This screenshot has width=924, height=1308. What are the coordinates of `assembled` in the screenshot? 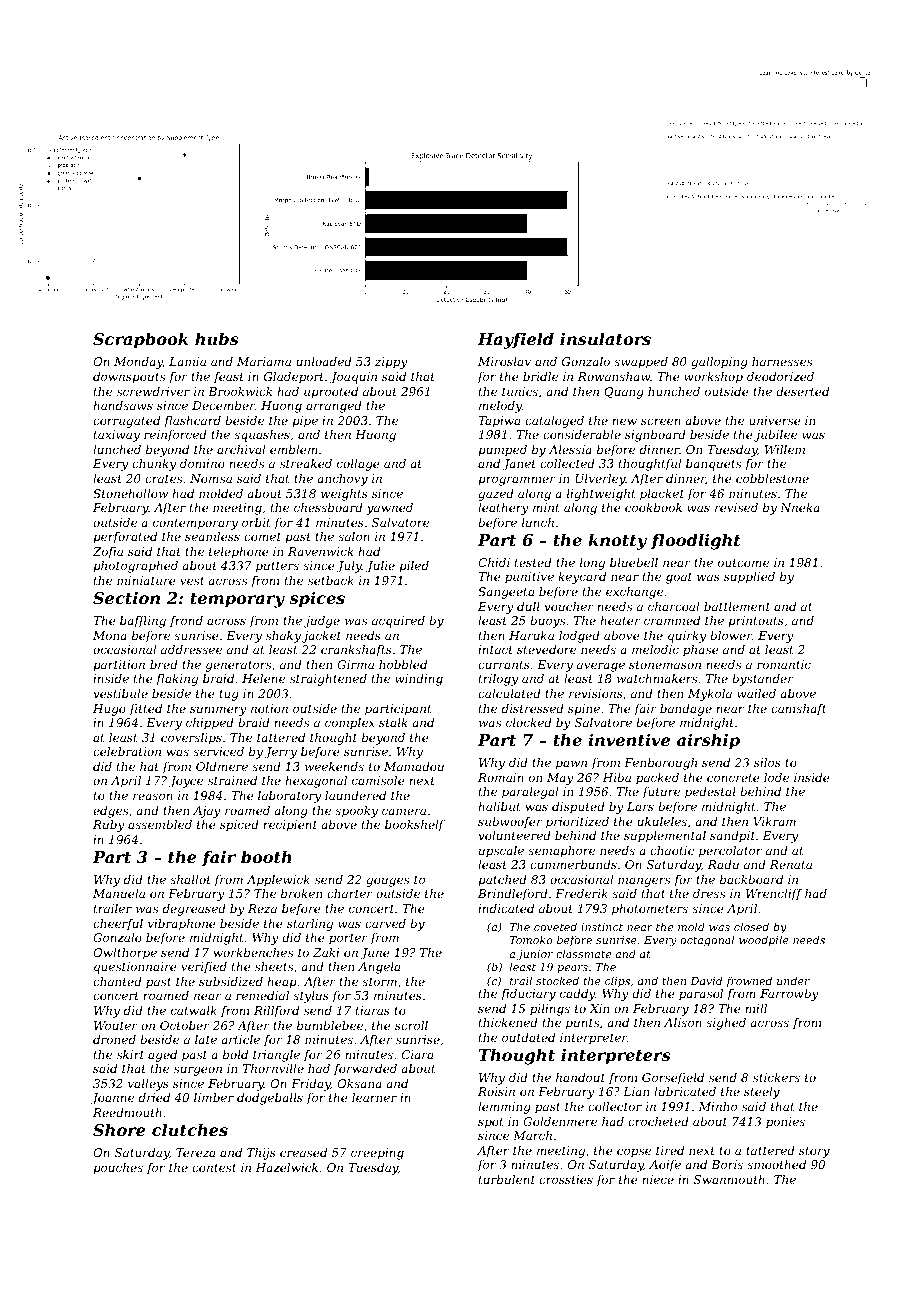 It's located at (160, 824).
